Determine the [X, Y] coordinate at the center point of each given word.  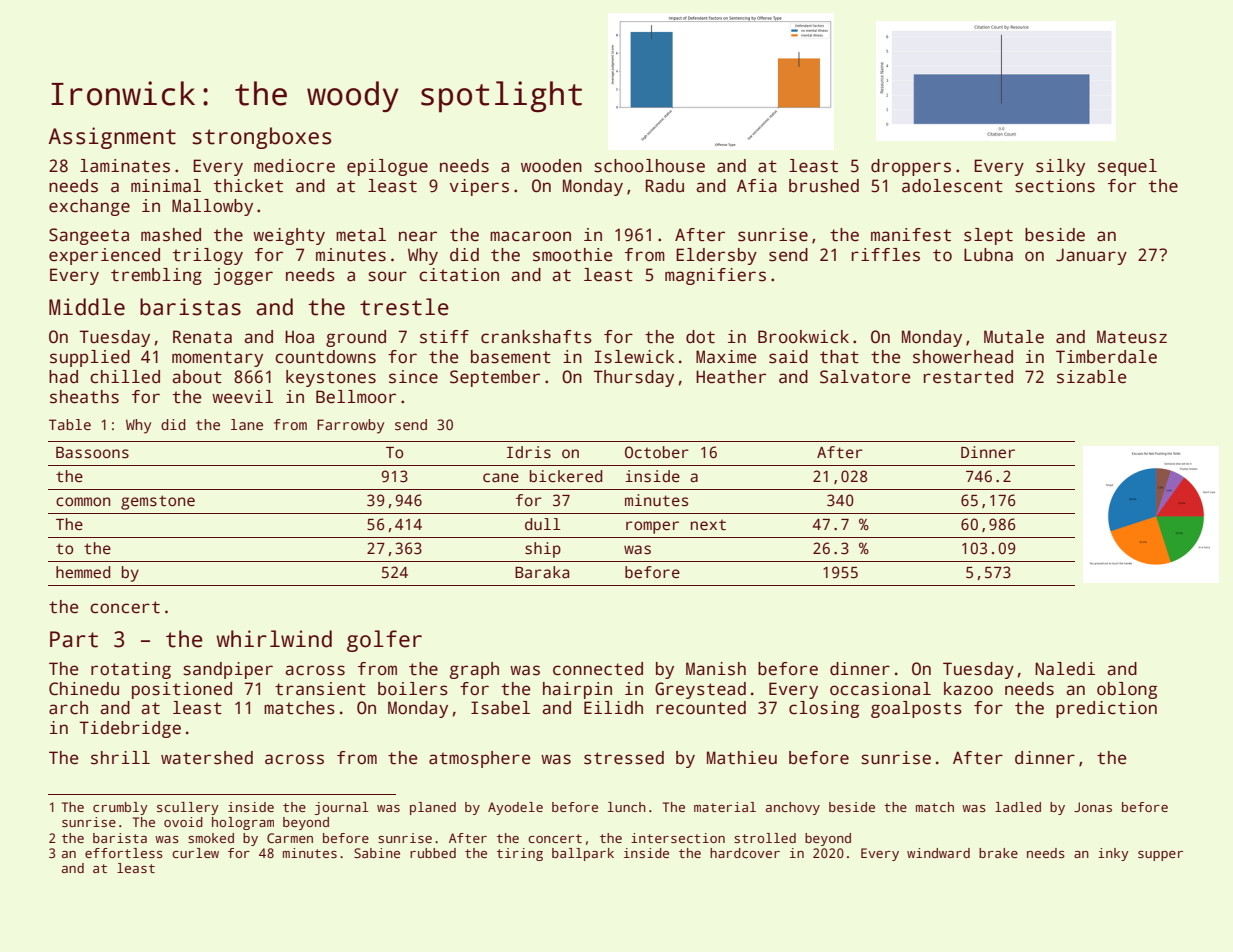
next [708, 524]
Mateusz [1132, 337]
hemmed [83, 572]
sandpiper [228, 670]
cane [501, 478]
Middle [87, 307]
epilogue [387, 167]
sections [1055, 186]
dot [700, 337]
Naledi [1065, 669]
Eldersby [716, 256]
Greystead [700, 690]
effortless [124, 853]
